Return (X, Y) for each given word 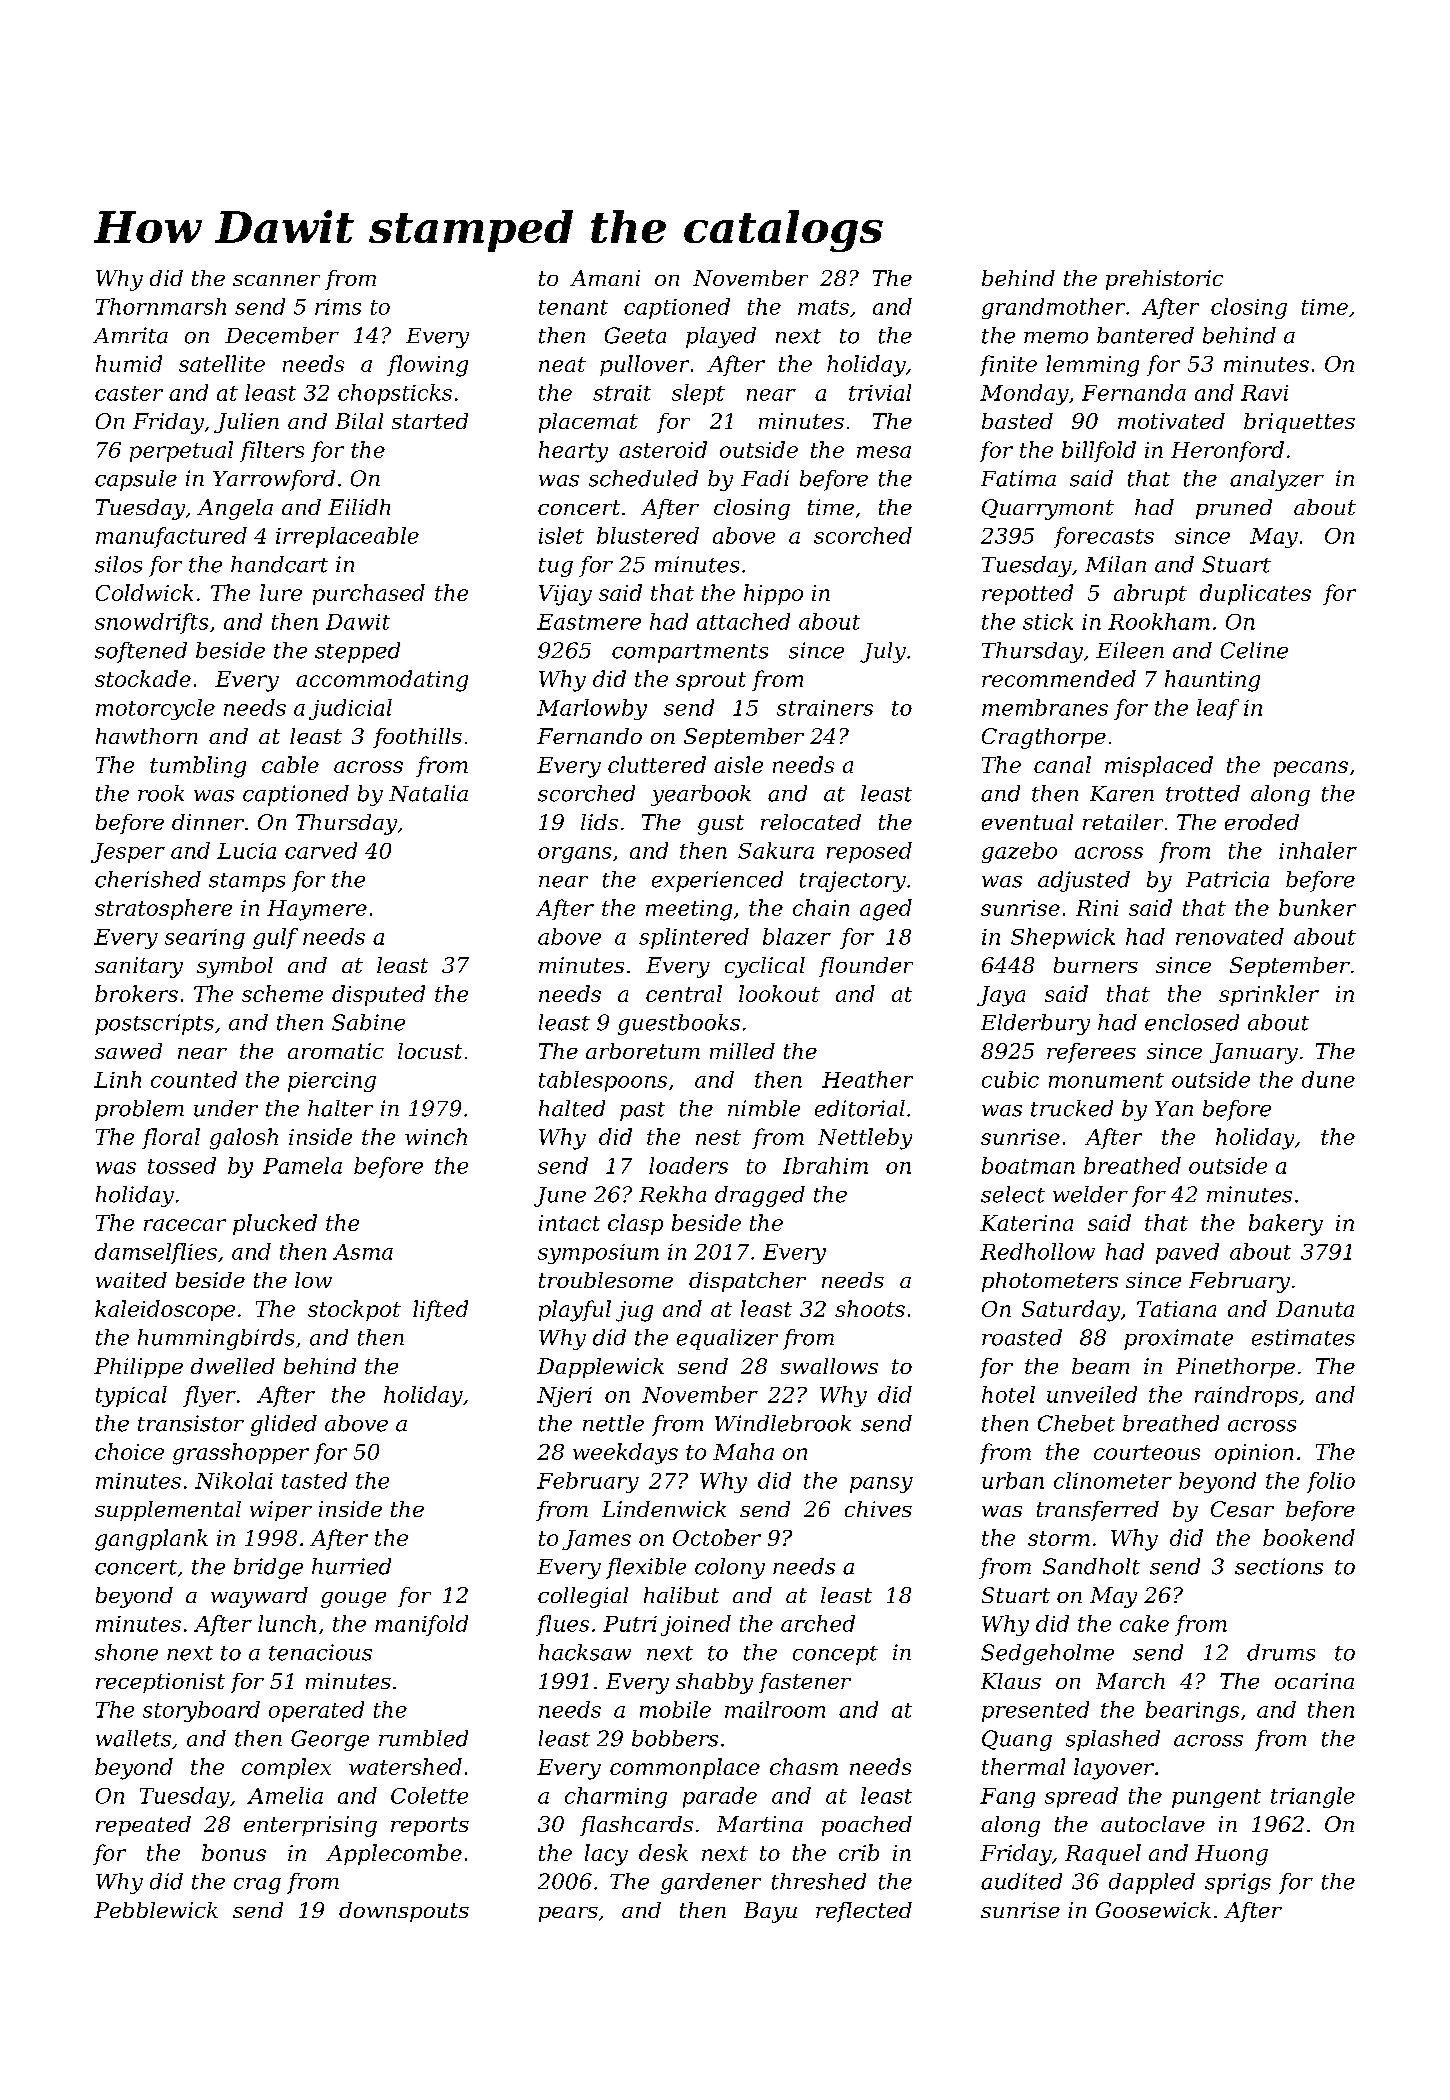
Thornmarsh (161, 306)
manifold (421, 1625)
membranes (1045, 707)
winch (436, 1136)
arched (818, 1623)
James (596, 1540)
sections (1279, 1566)
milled (742, 1051)
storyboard (201, 1711)
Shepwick (1063, 938)
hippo (773, 594)
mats (823, 307)
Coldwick (144, 592)
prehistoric (1164, 280)
